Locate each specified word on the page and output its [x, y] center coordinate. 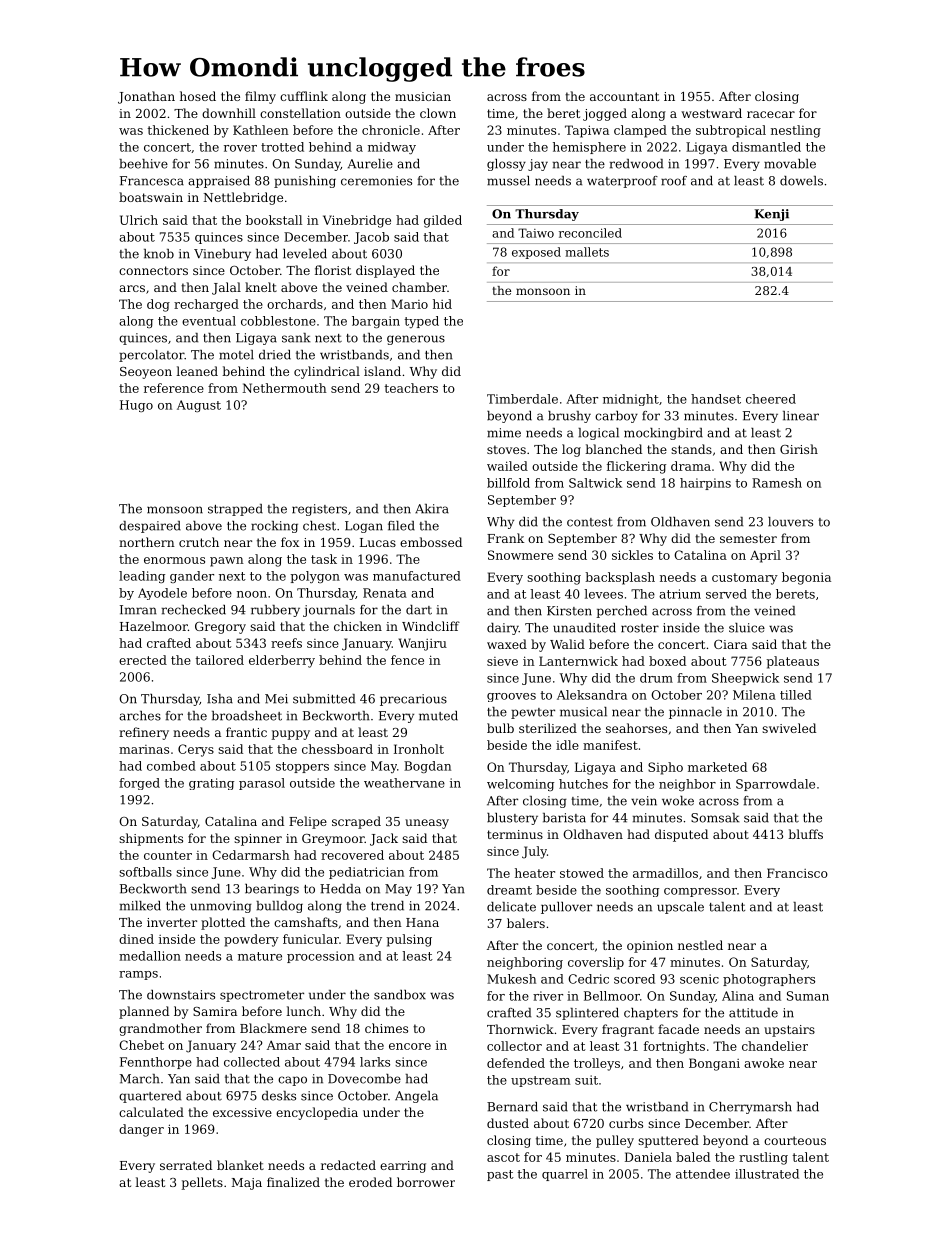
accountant [624, 96]
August [199, 406]
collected [252, 1062]
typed [421, 322]
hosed [198, 96]
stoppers [302, 767]
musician [423, 96]
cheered [771, 399]
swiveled [789, 728]
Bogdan [427, 767]
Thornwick [520, 1029]
